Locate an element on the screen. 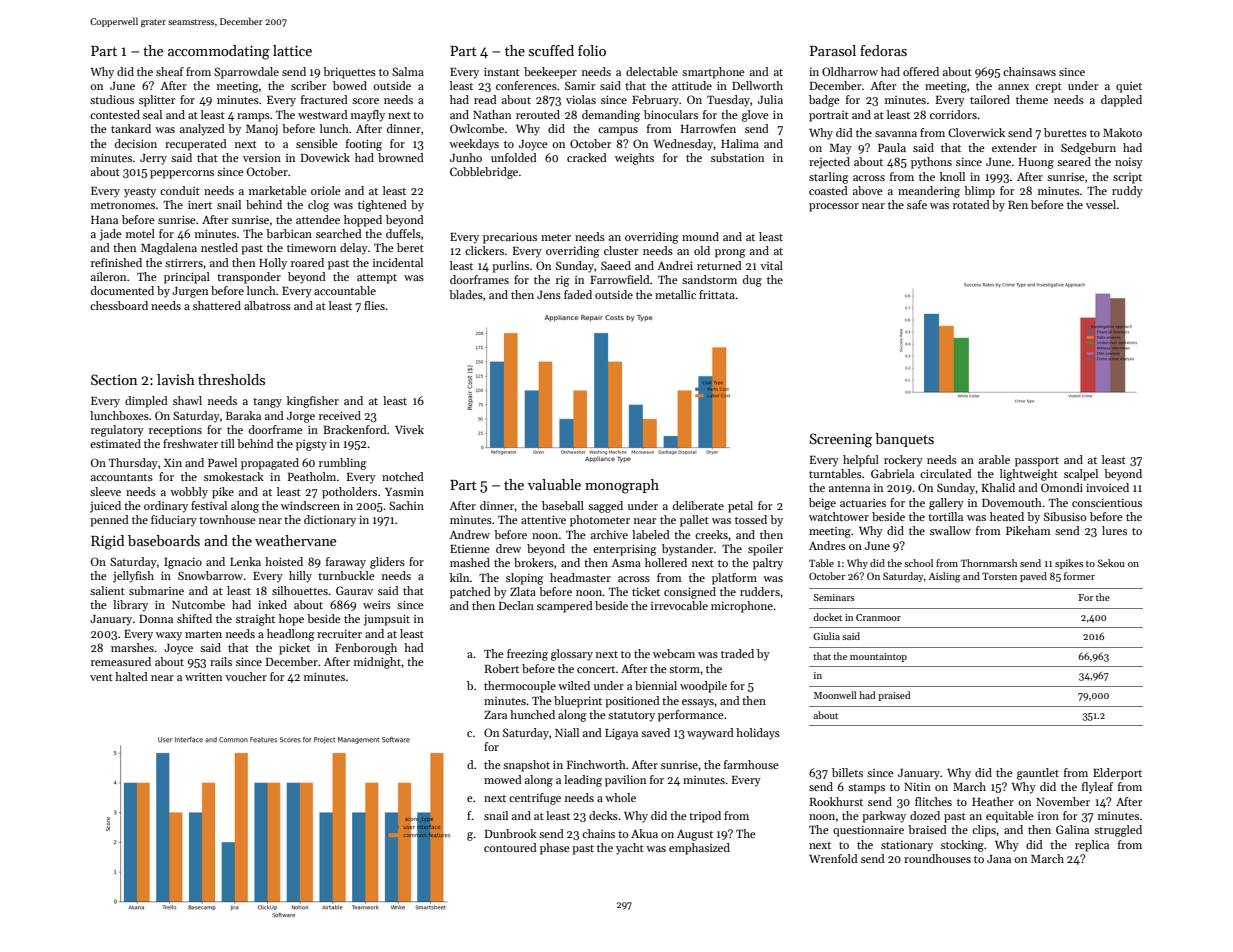 This screenshot has width=1233, height=952. valuable is located at coordinates (554, 484).
